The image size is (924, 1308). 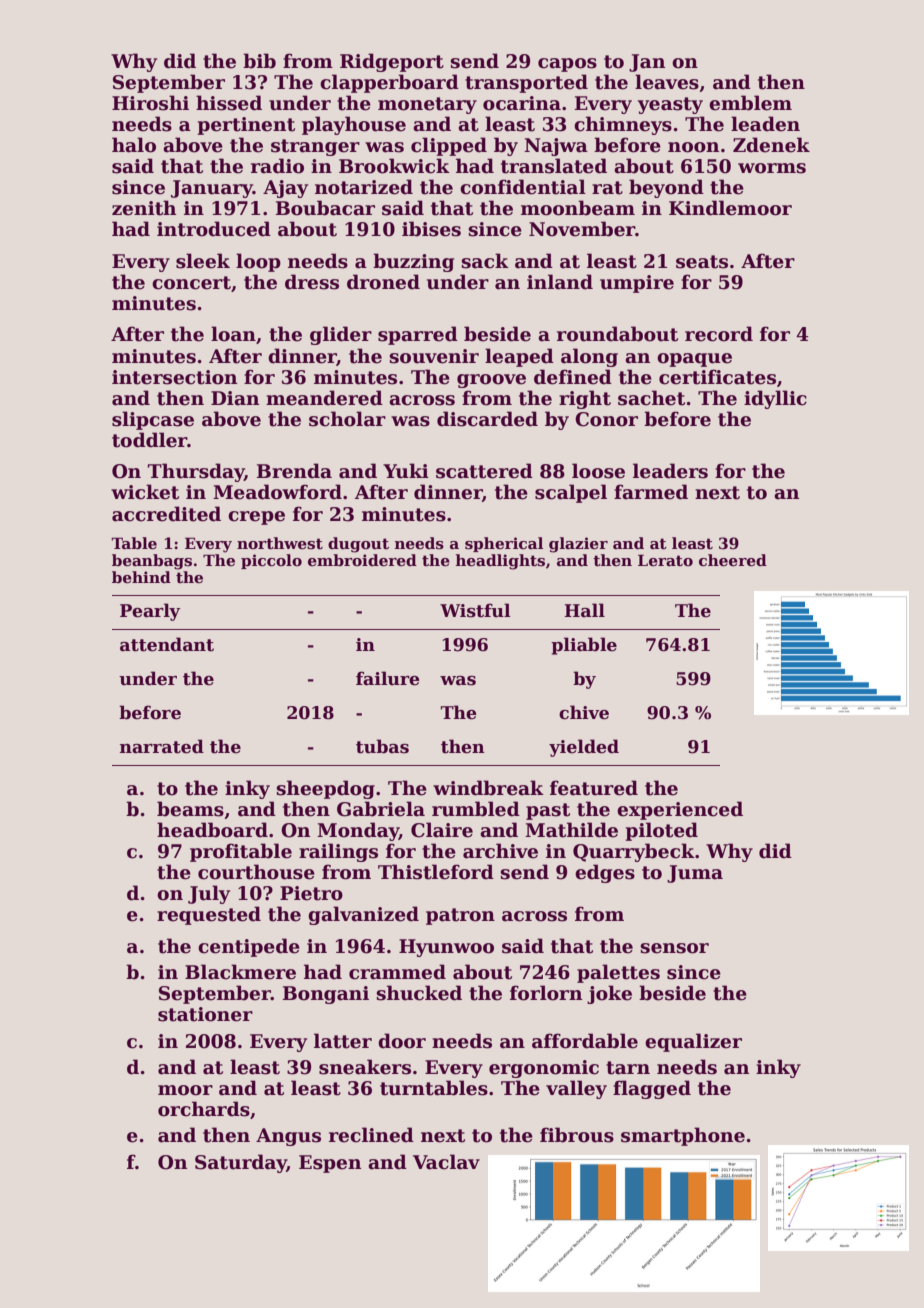 I want to click on yielded, so click(x=584, y=748).
